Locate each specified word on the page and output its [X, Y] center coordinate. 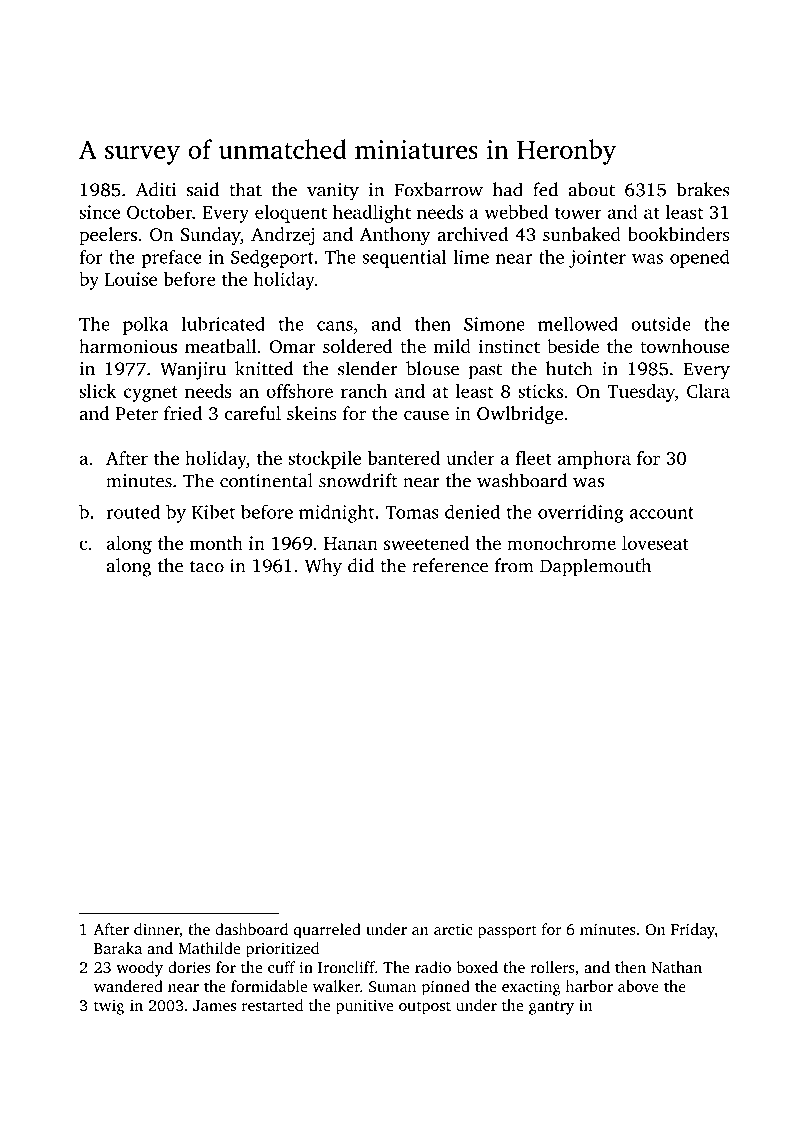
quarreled [327, 931]
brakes [703, 189]
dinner [156, 929]
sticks [540, 391]
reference [450, 565]
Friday [693, 931]
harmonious [128, 346]
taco [207, 567]
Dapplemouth [595, 567]
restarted [272, 1005]
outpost [425, 1008]
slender [368, 368]
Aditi [156, 189]
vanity [333, 192]
